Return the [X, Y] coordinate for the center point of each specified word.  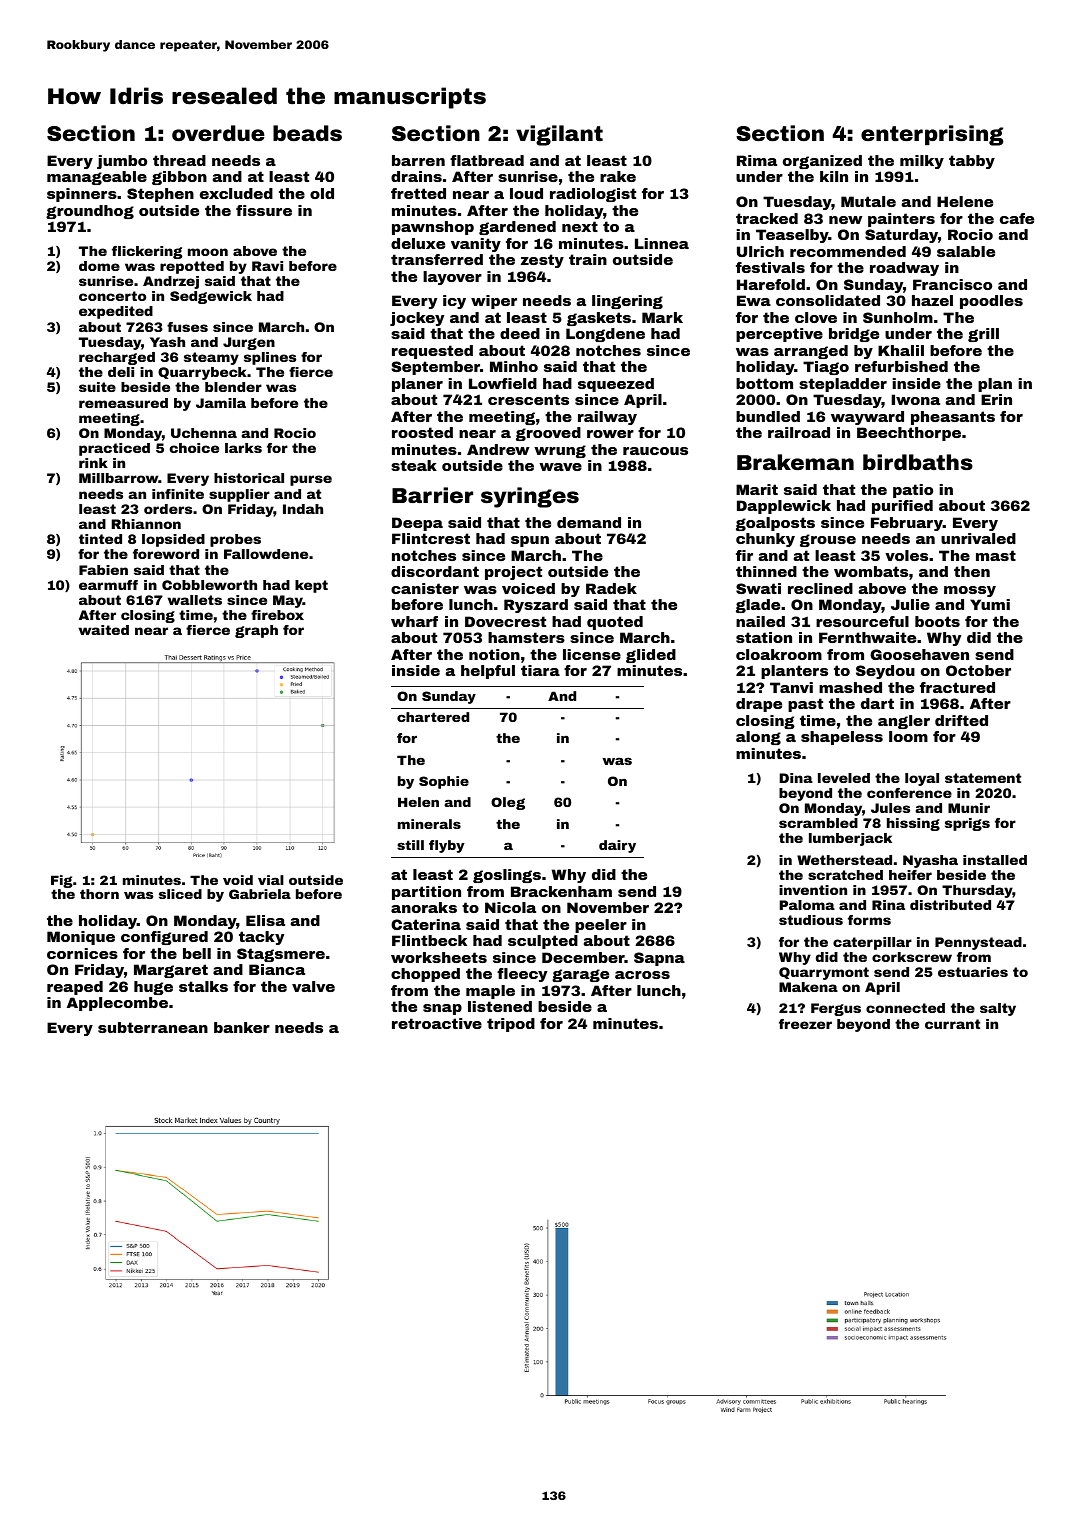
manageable [97, 178]
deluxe [418, 243]
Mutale [868, 201]
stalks [203, 986]
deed [520, 333]
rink [93, 463]
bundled [768, 416]
